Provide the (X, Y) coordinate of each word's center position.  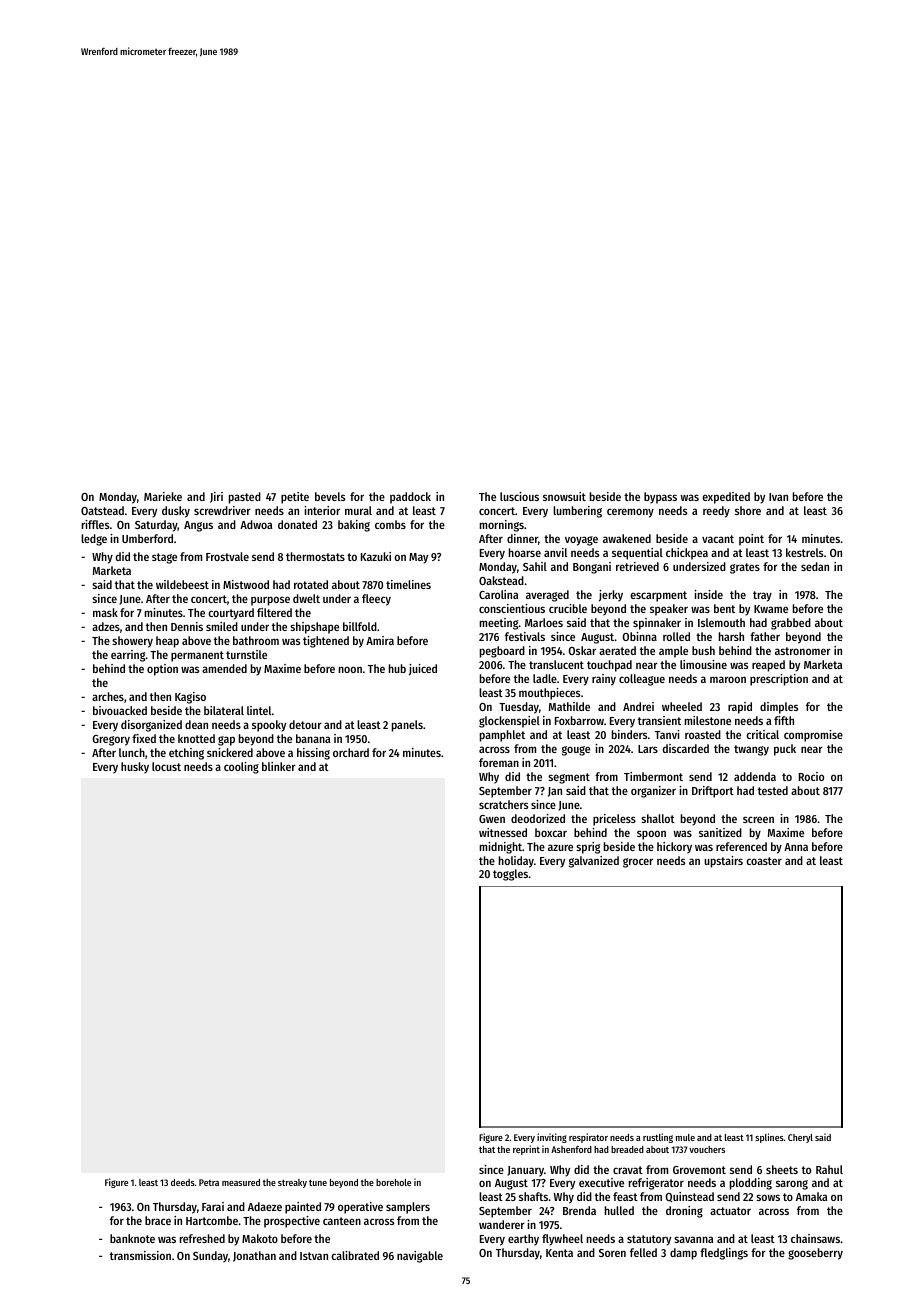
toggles (510, 875)
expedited (726, 498)
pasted (245, 498)
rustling (658, 1138)
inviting (552, 1138)
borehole (393, 1182)
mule (685, 1137)
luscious (519, 496)
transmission (140, 1255)
